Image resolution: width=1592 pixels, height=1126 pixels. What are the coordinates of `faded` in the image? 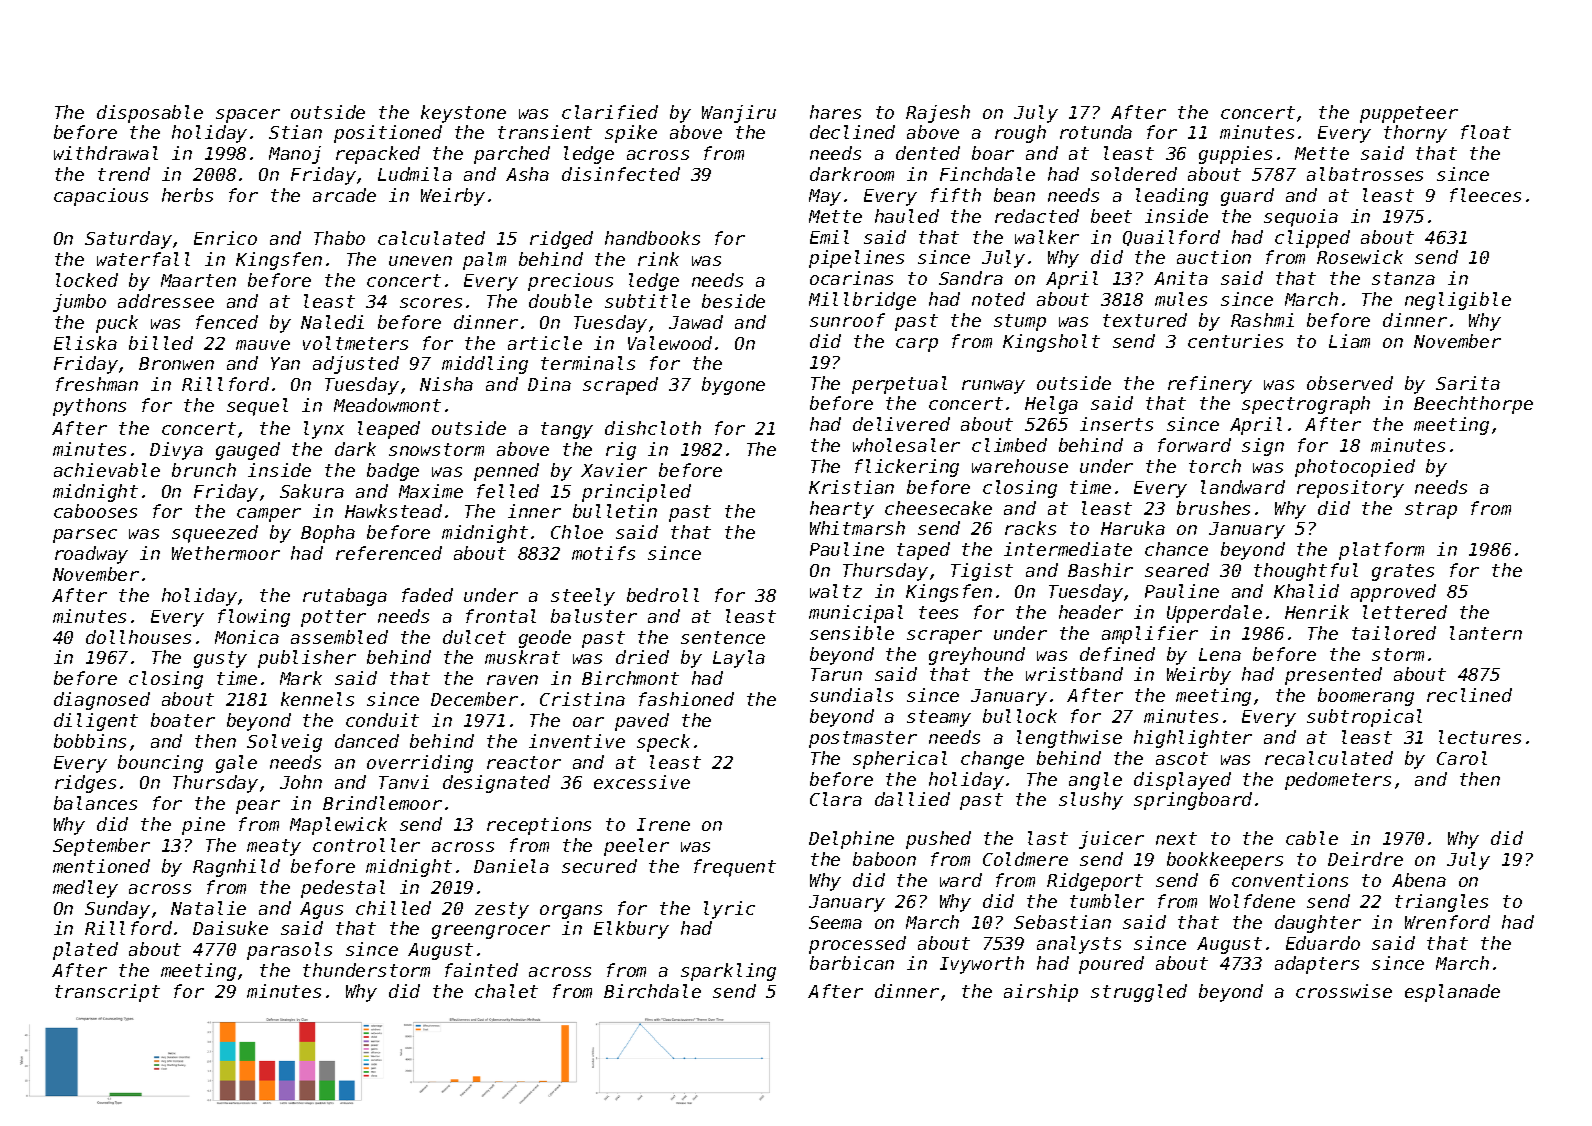 It's located at (427, 595).
